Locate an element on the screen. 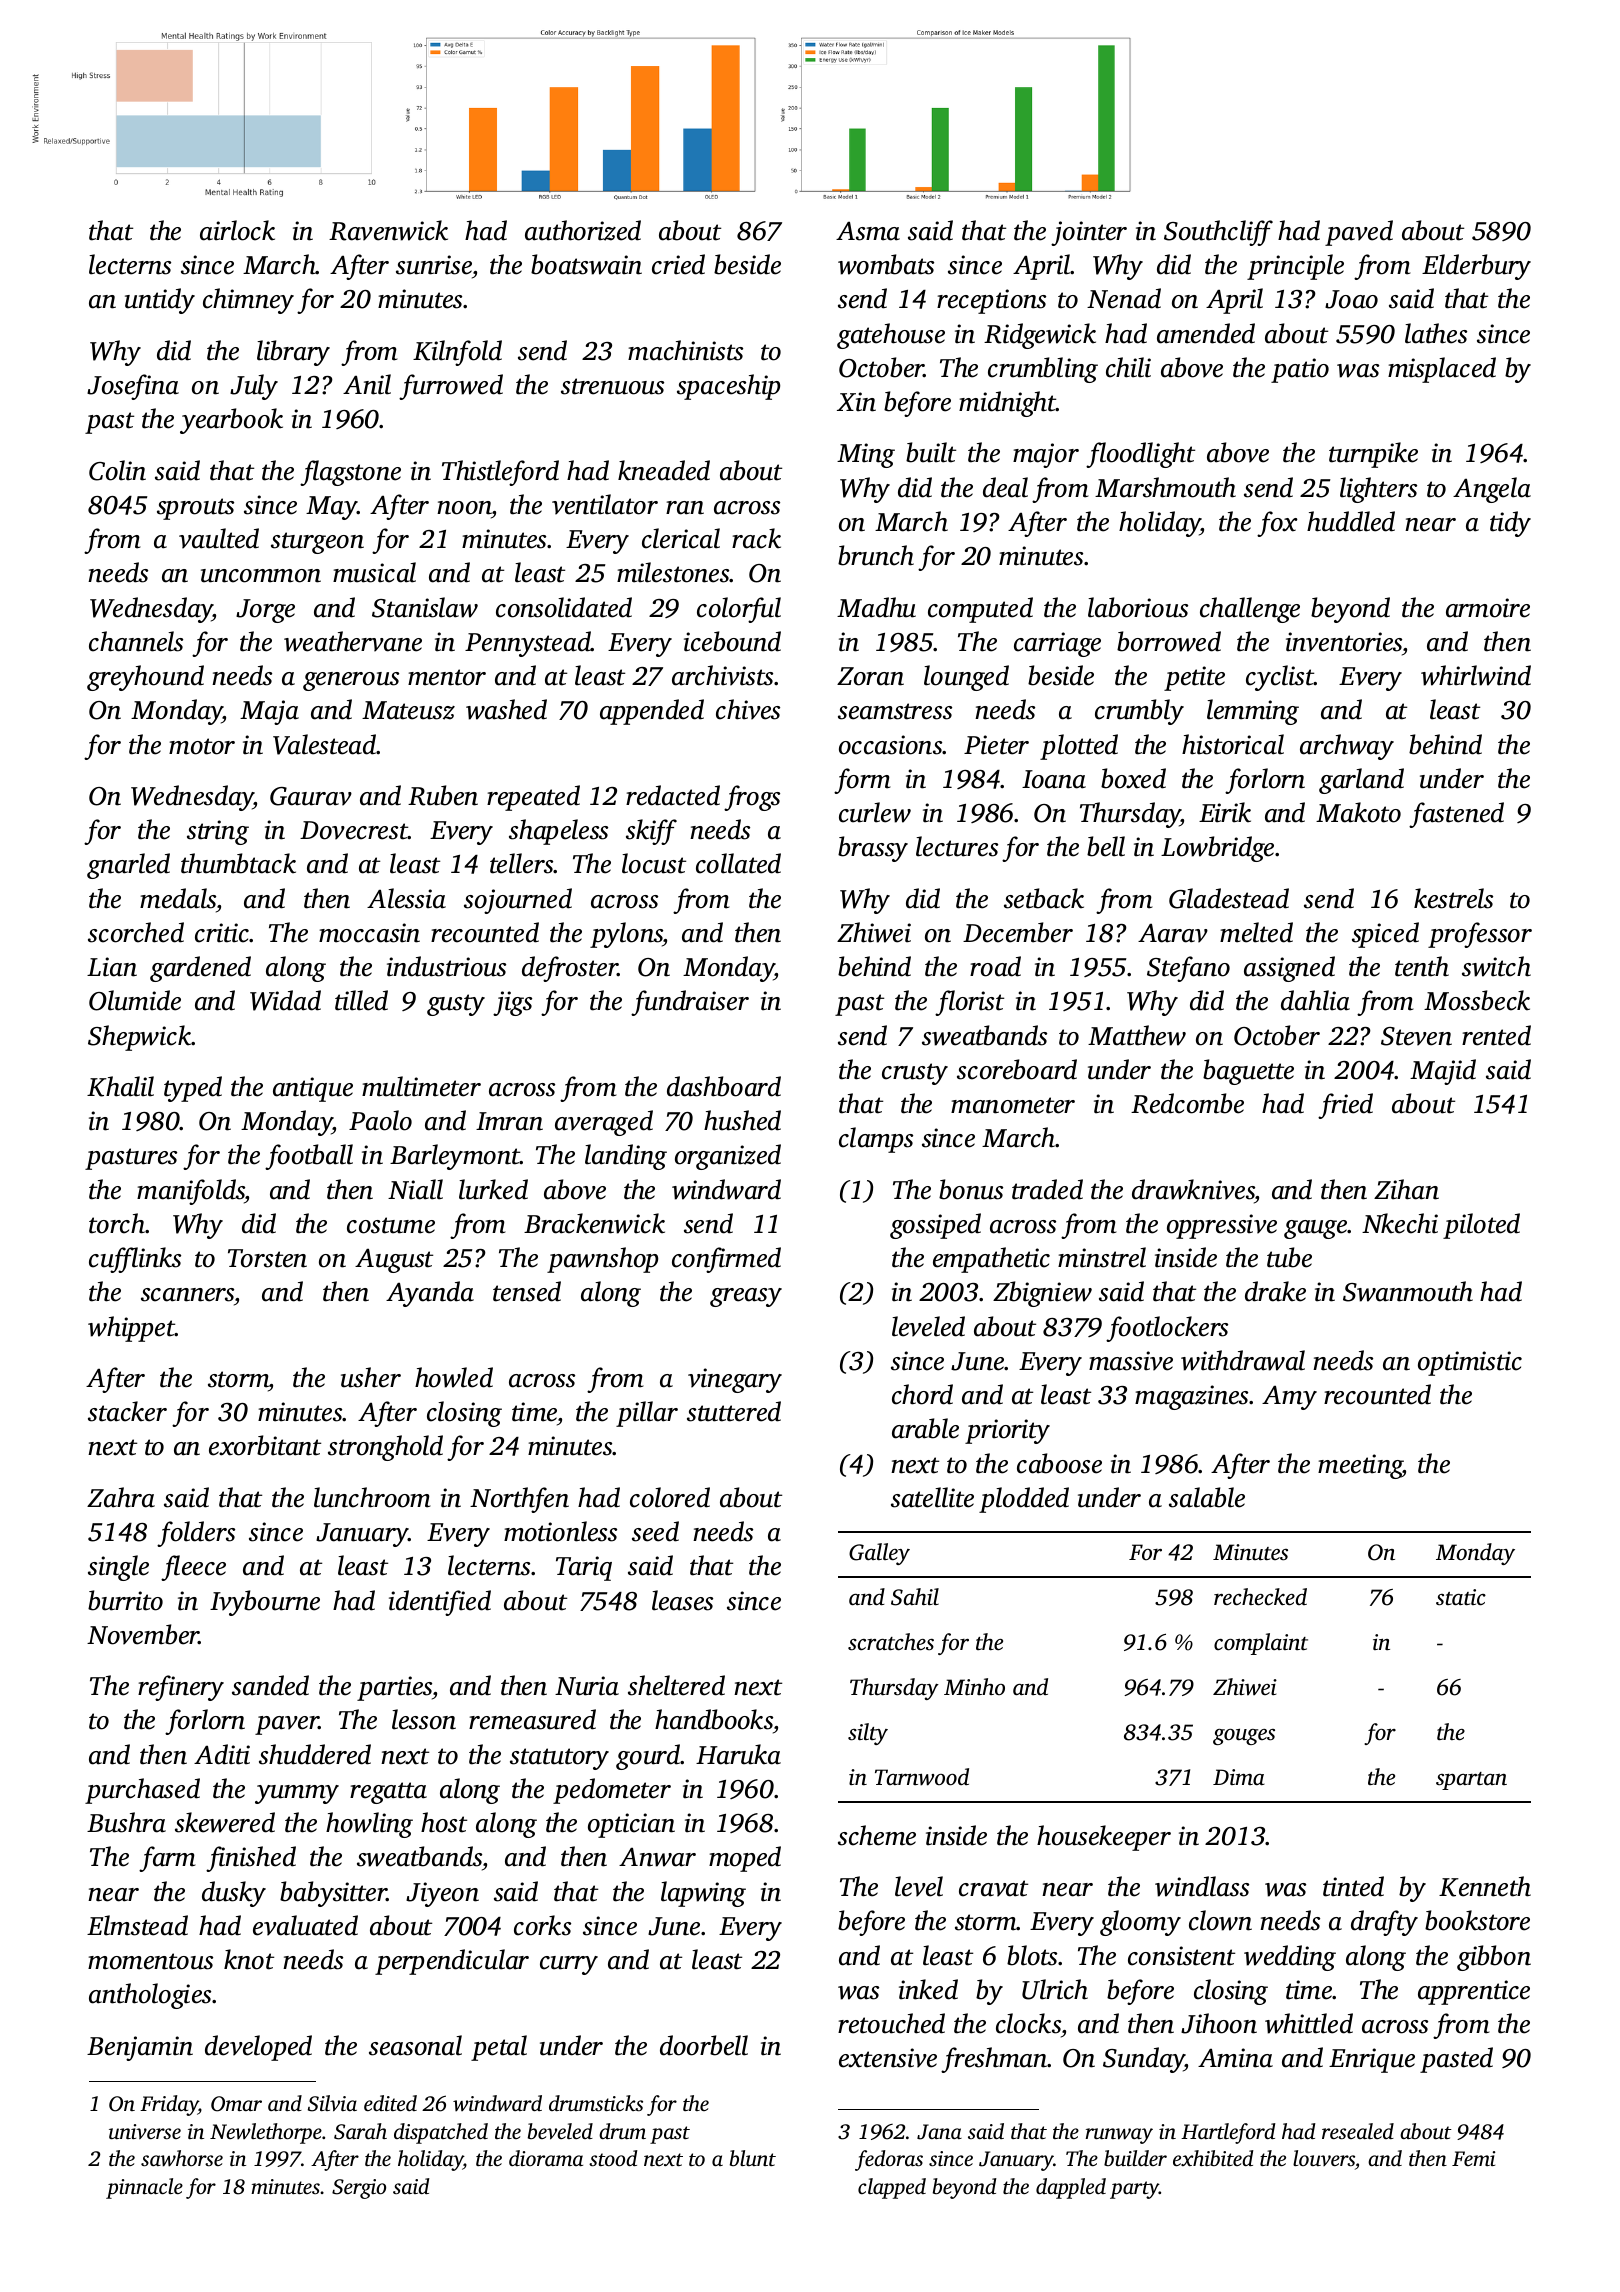 The image size is (1620, 2292). fastened is located at coordinates (1456, 815).
